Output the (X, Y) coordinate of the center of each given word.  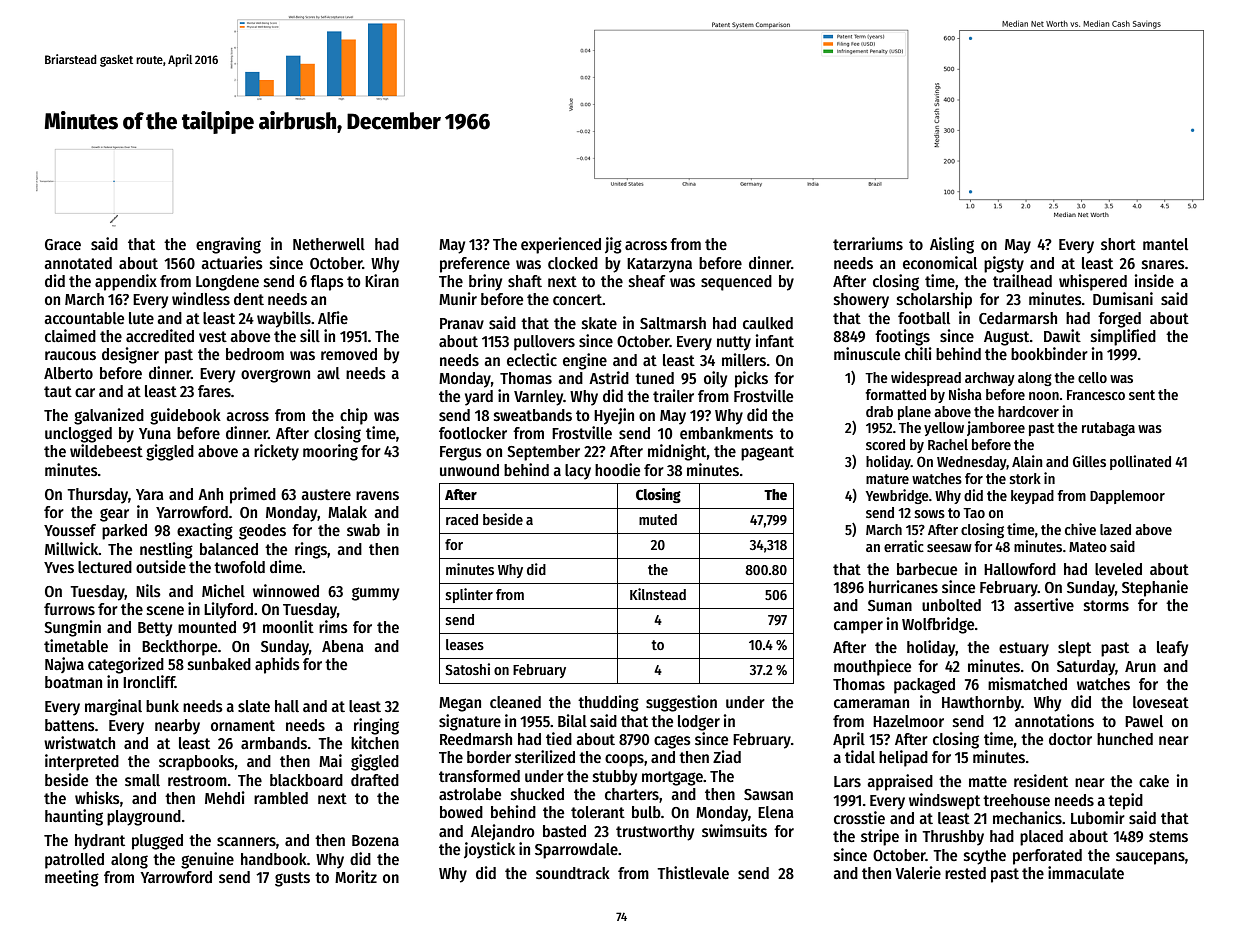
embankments (726, 433)
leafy (1172, 649)
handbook (274, 859)
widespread (926, 378)
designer (130, 355)
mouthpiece (872, 667)
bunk (162, 706)
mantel (1165, 244)
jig (613, 245)
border (489, 757)
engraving (228, 245)
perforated (1047, 857)
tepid (1125, 801)
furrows (69, 609)
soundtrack (573, 873)
